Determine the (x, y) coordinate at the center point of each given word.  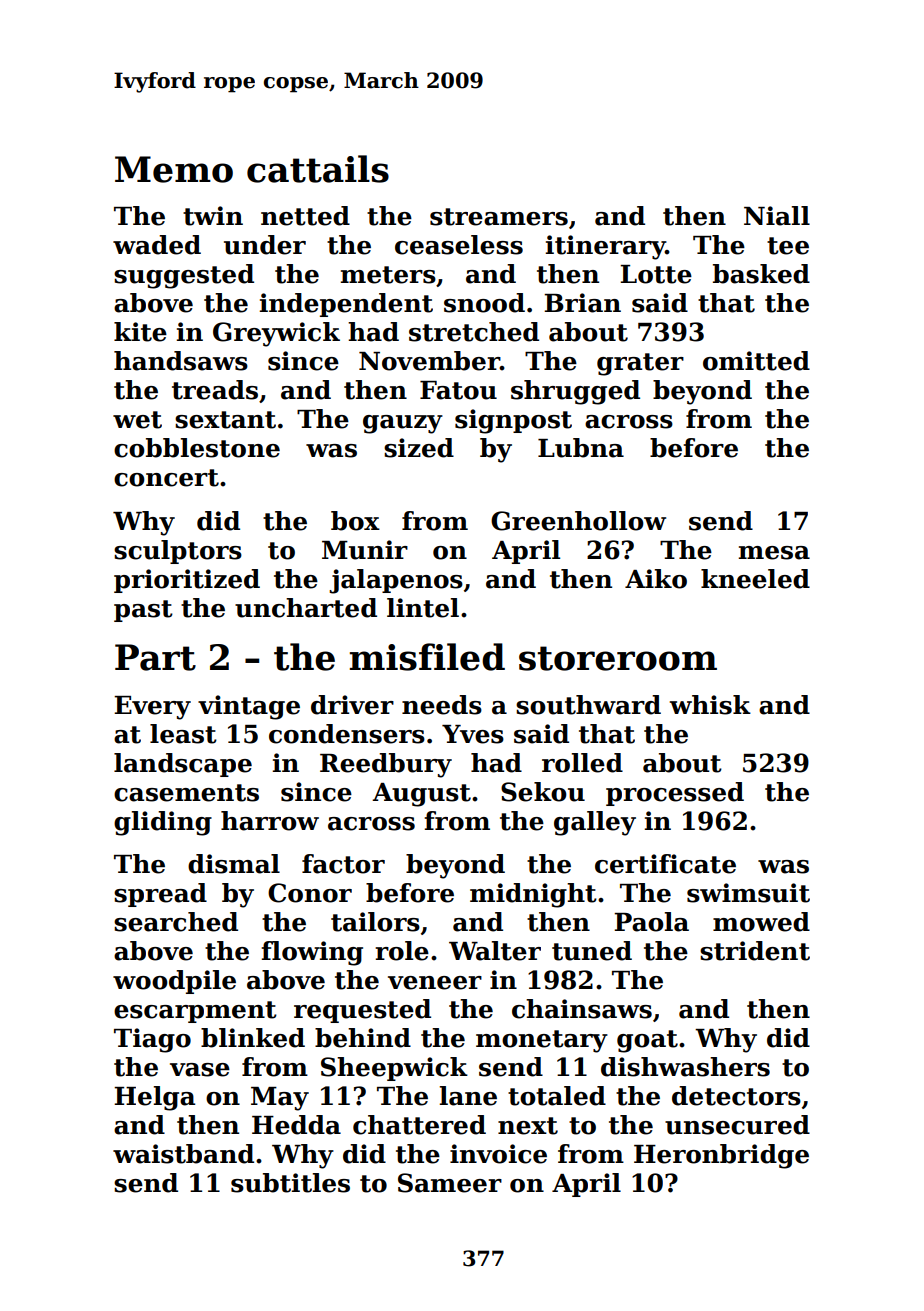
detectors (736, 1096)
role (402, 951)
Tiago (152, 1040)
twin (213, 216)
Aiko (656, 579)
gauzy (403, 424)
